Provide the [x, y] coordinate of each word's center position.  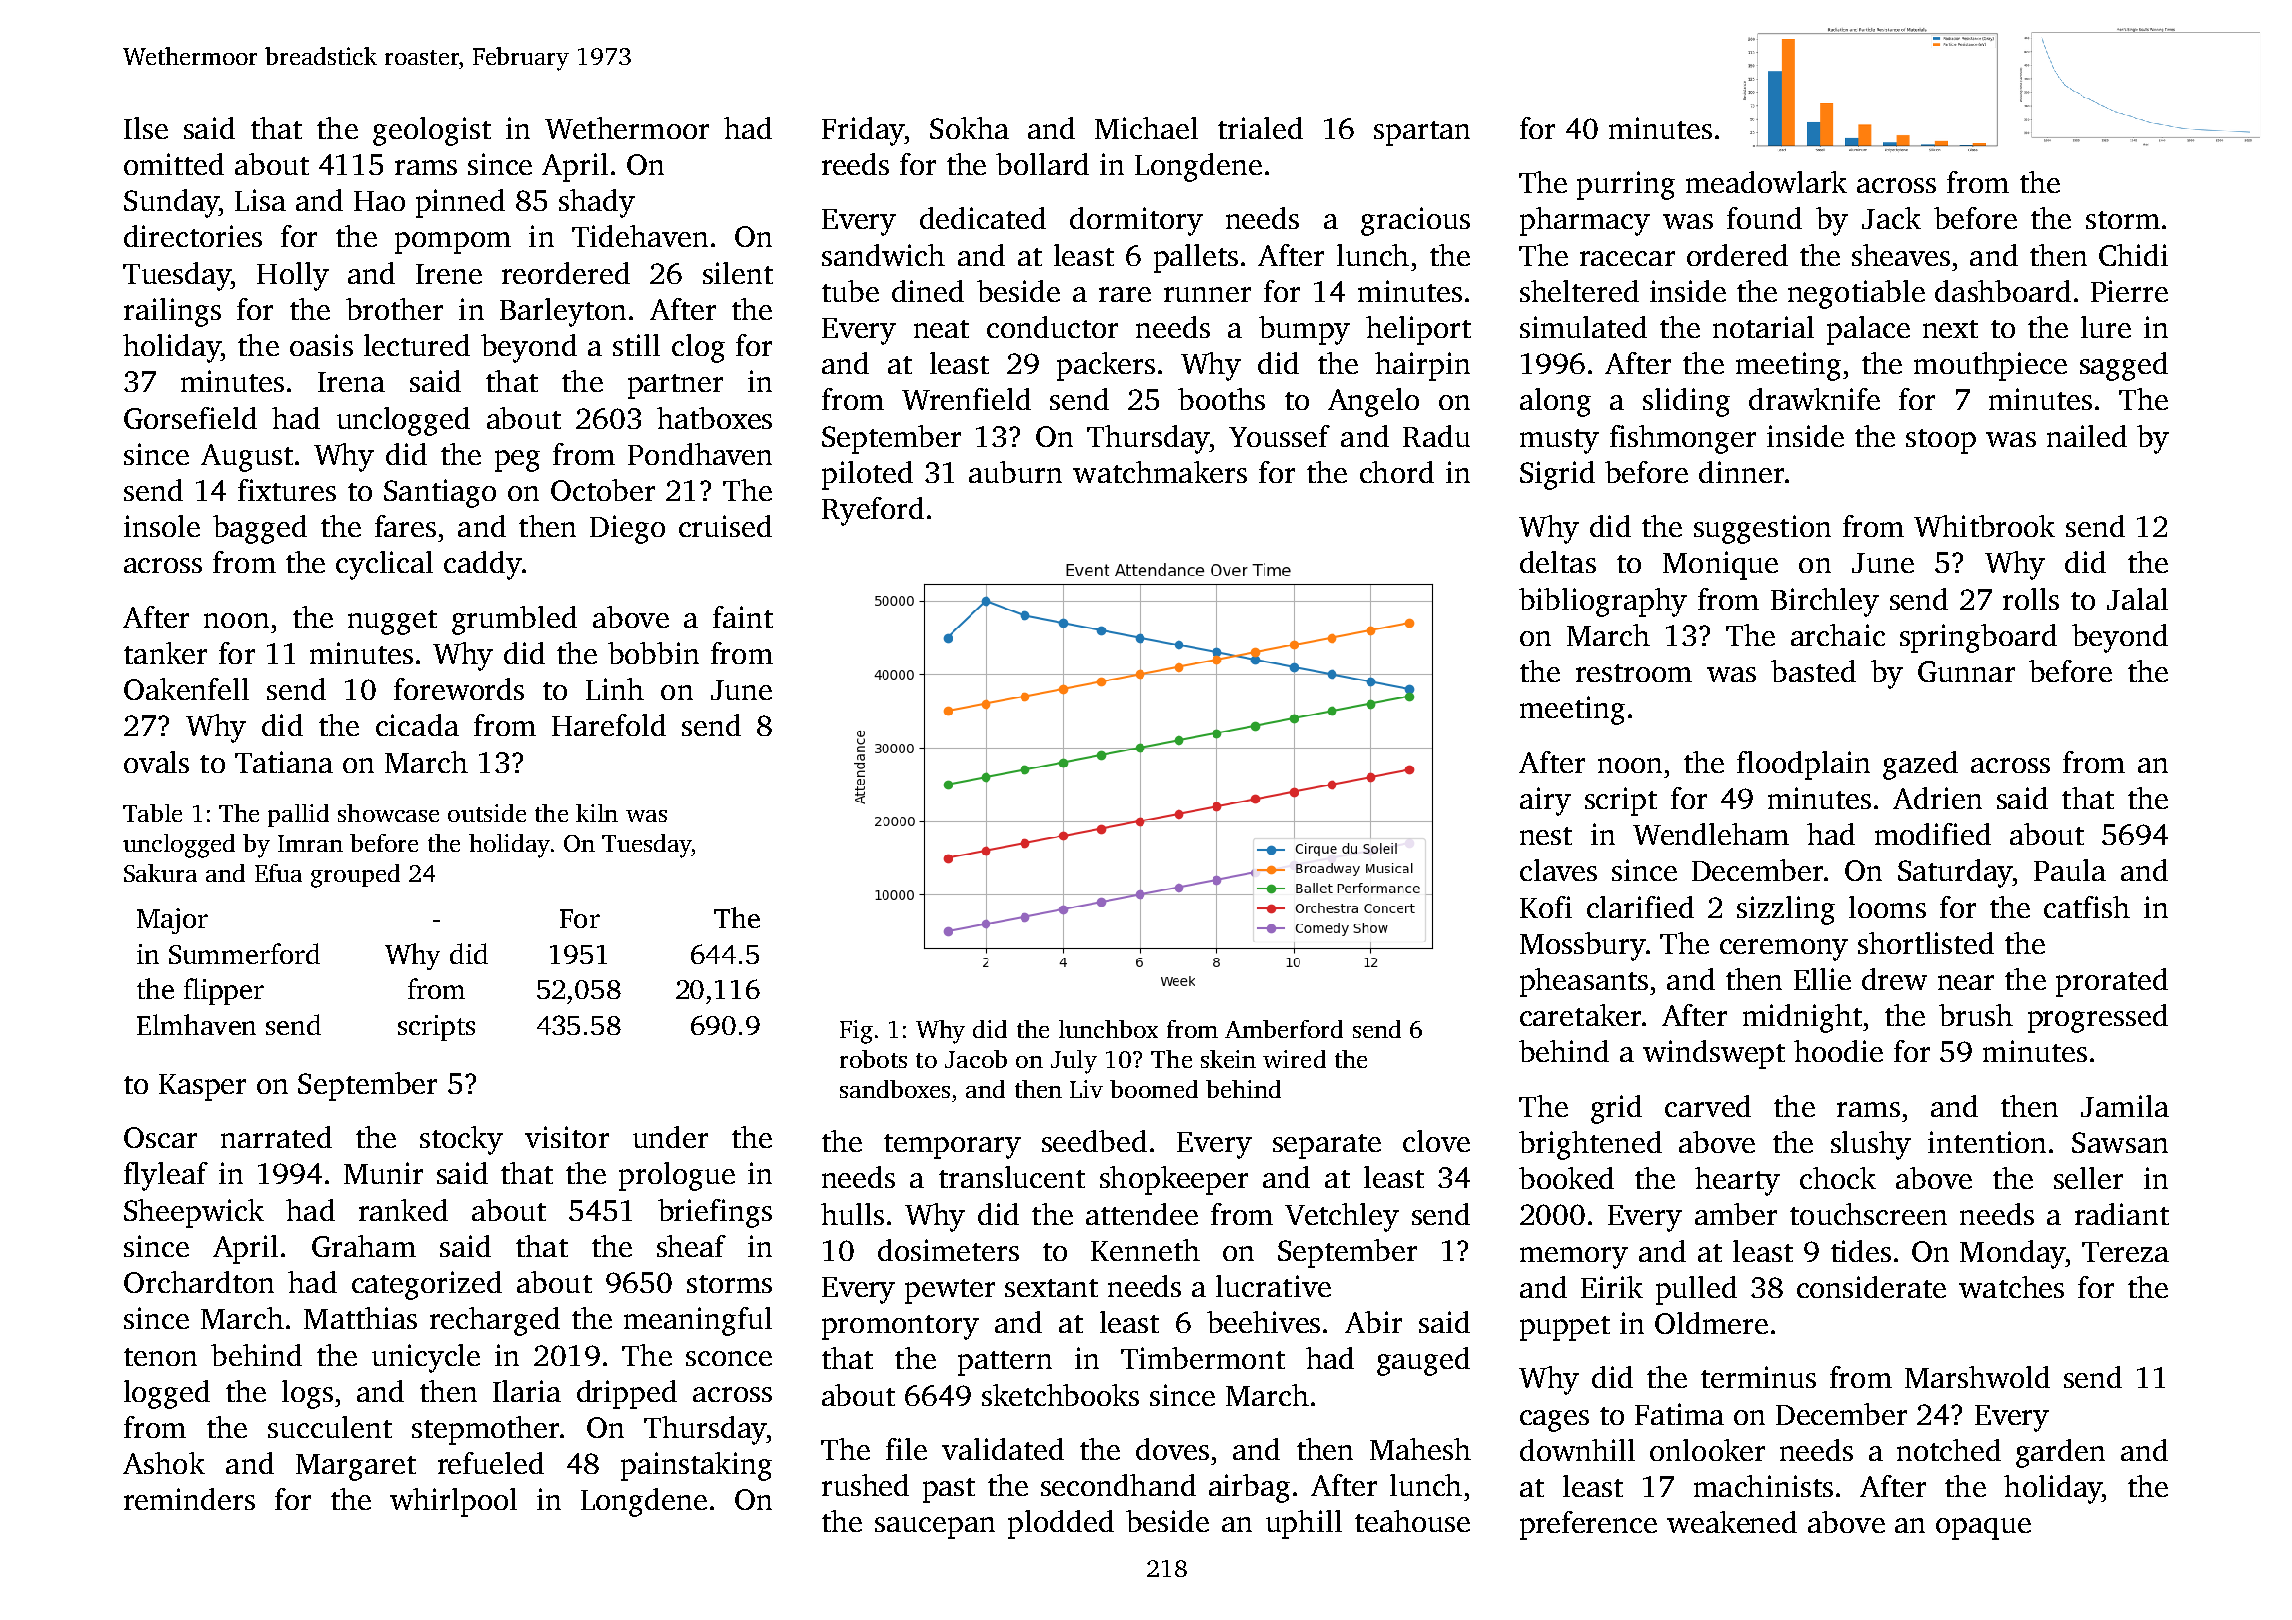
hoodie [1838, 1051]
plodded [1061, 1524]
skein [1228, 1059]
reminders [189, 1499]
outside [487, 813]
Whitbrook [1984, 526]
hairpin [1422, 366]
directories [193, 236]
